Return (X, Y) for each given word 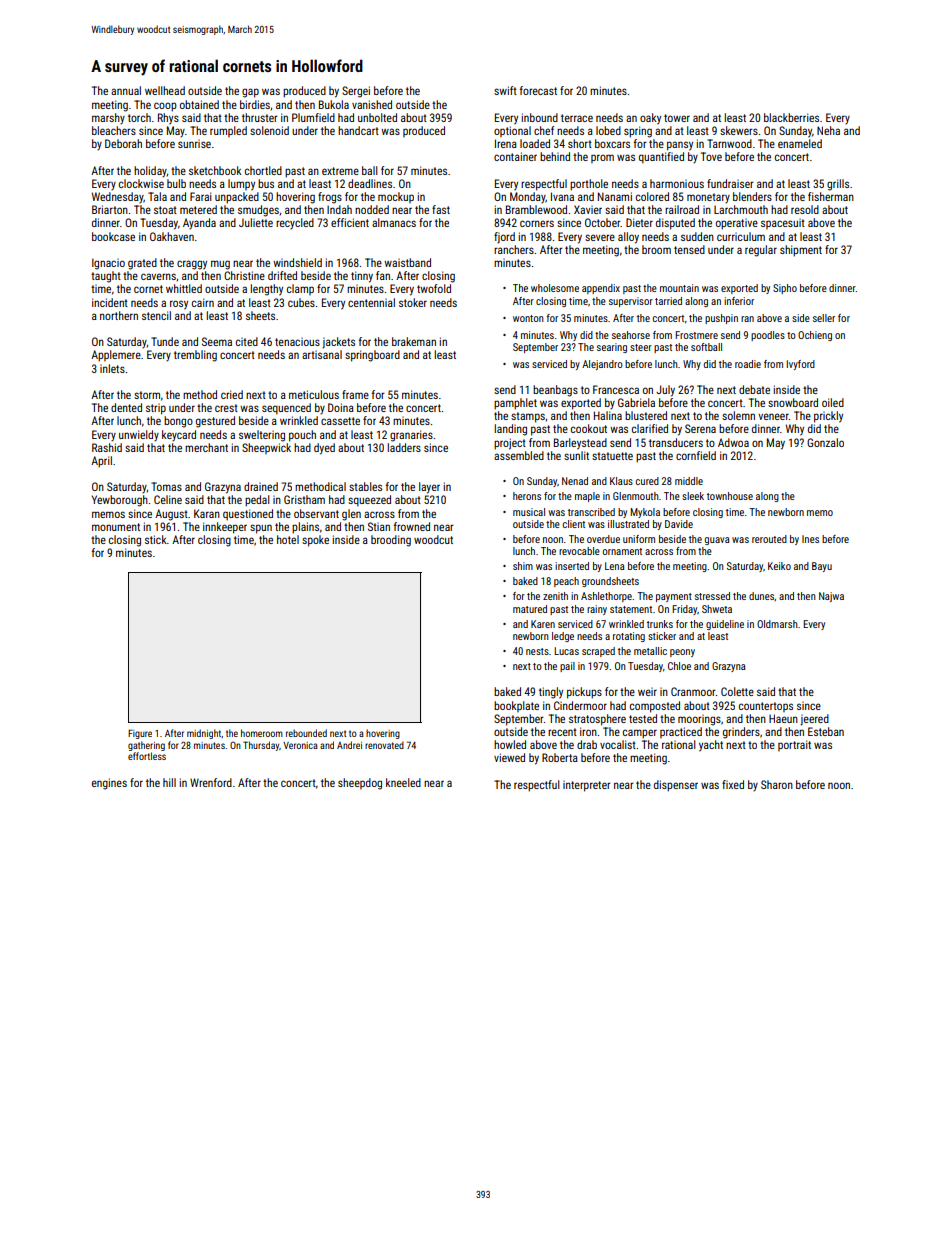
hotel (288, 539)
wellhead (165, 90)
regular (761, 251)
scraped (598, 652)
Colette (737, 691)
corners (537, 223)
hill (169, 782)
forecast (538, 90)
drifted (282, 275)
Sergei (356, 92)
